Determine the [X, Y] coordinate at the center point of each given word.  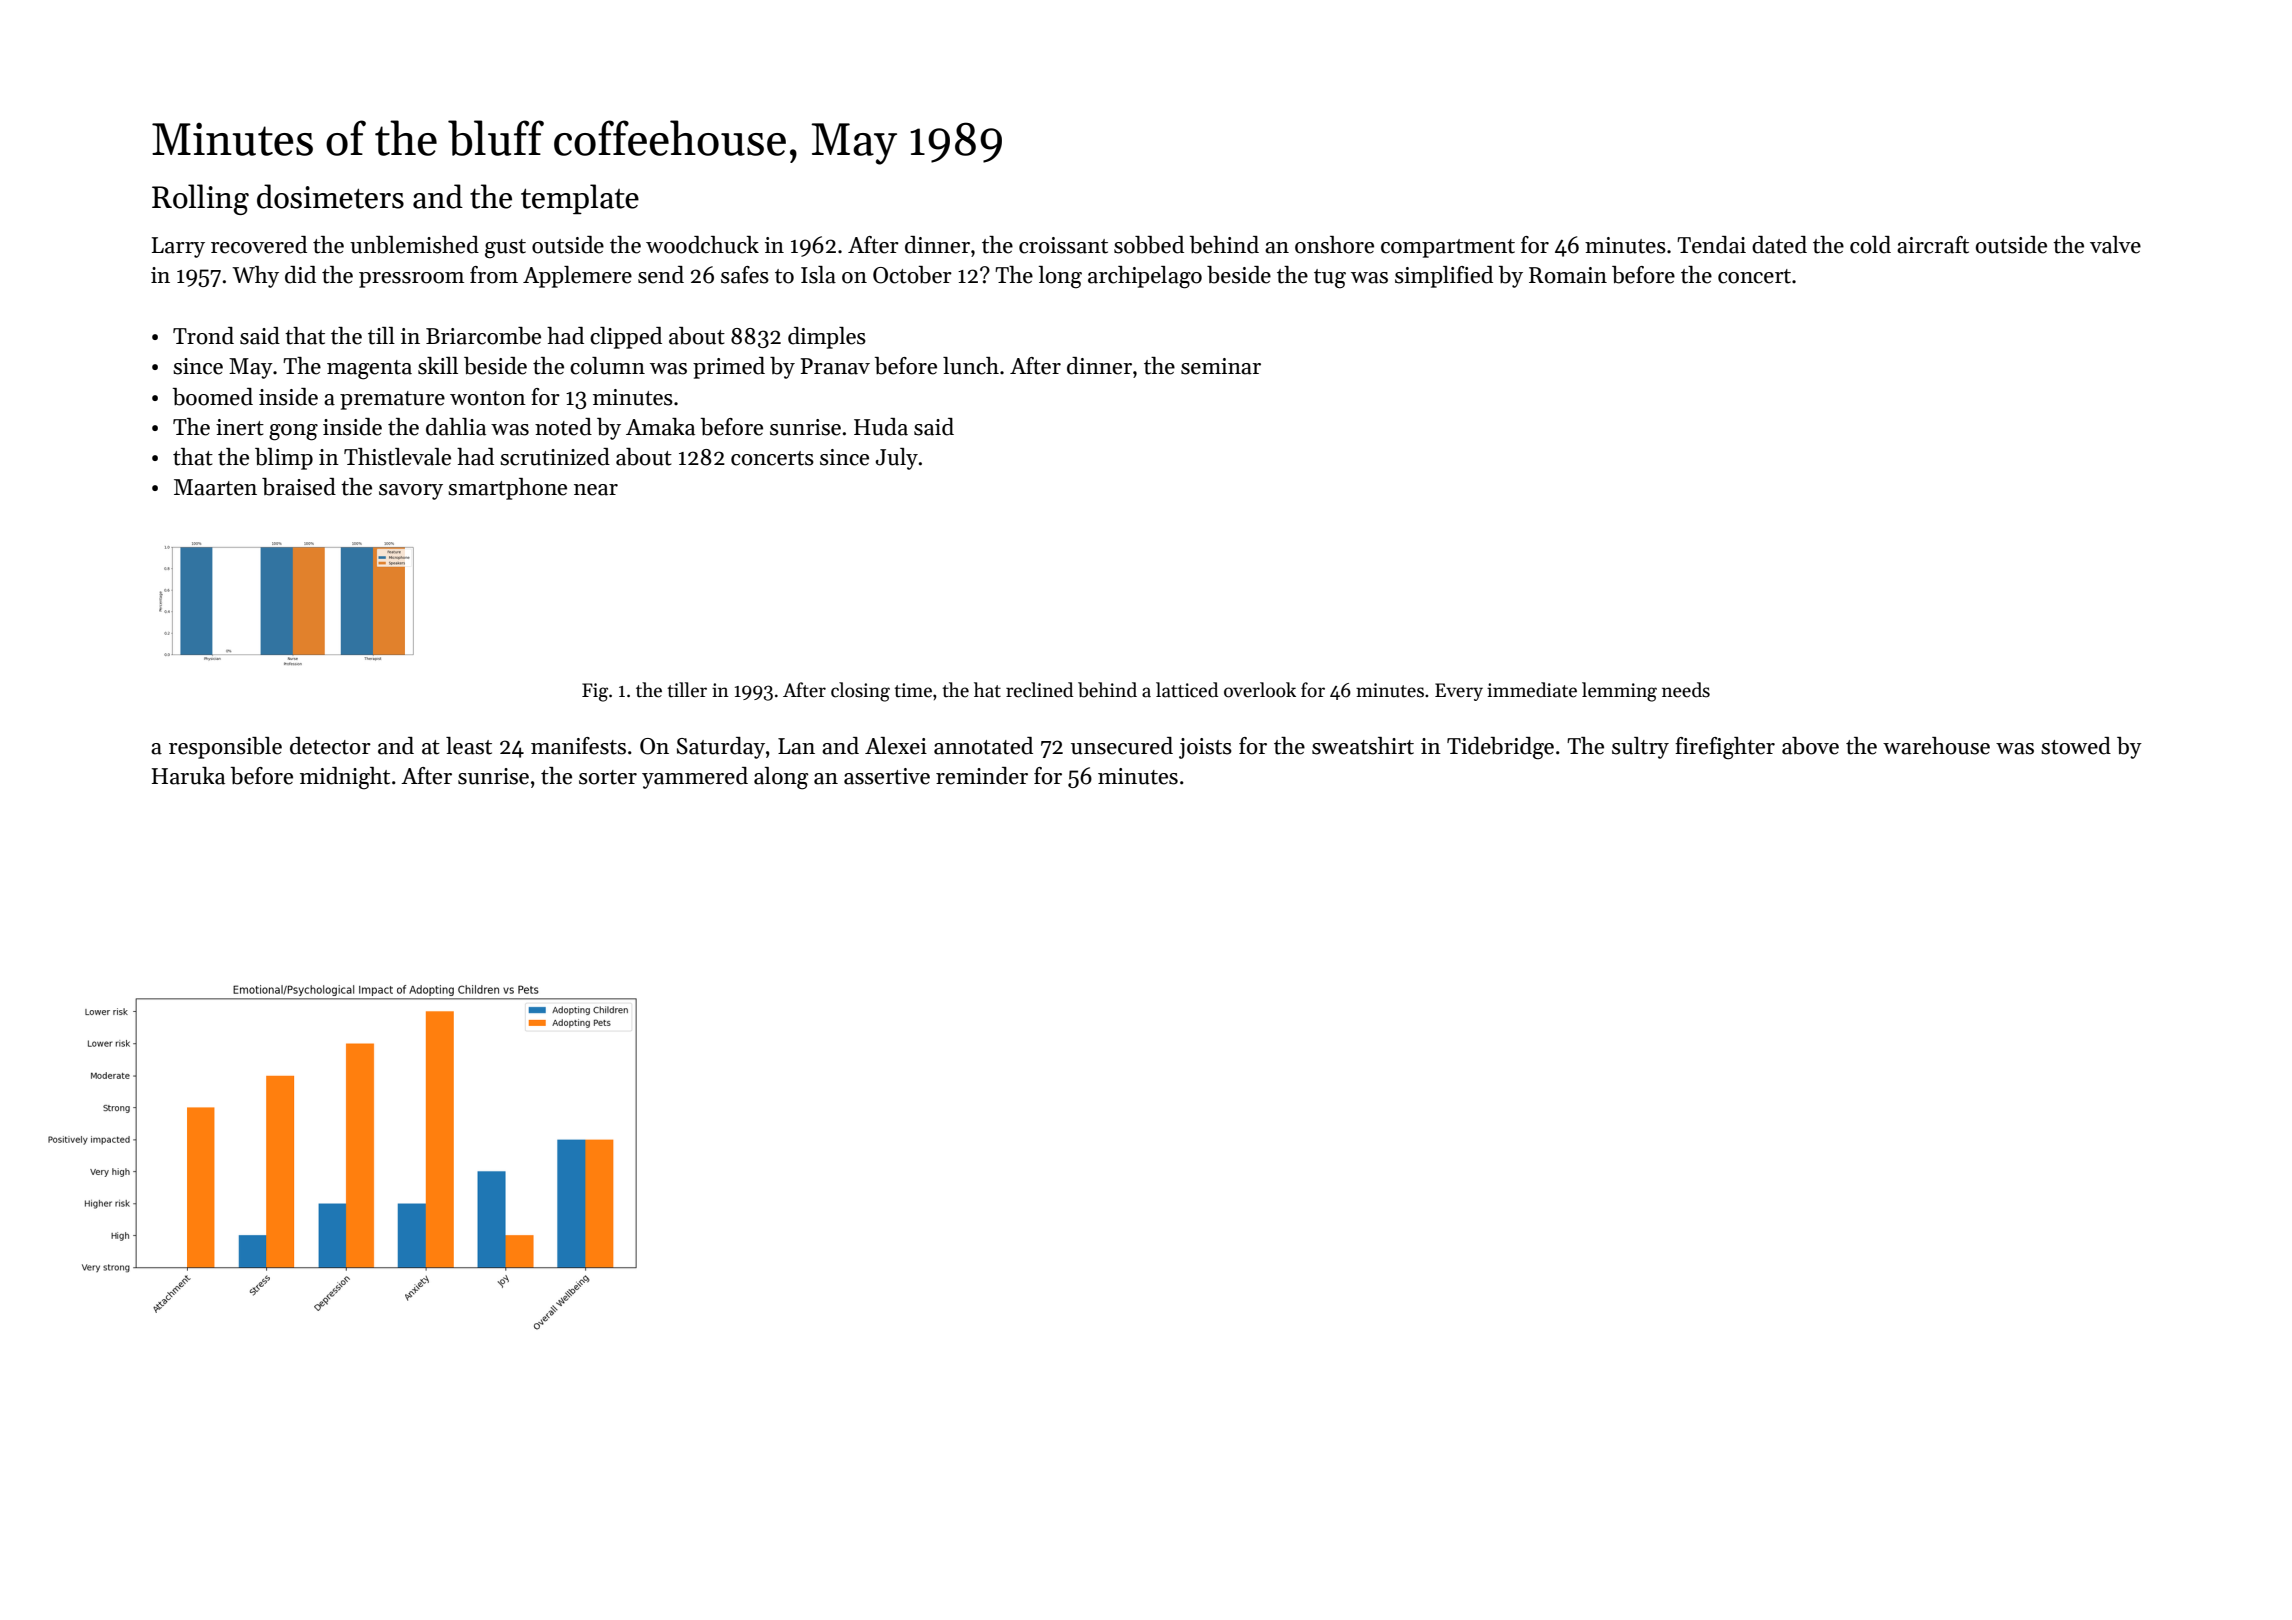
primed [729, 368]
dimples [827, 338]
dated [1779, 245]
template [580, 199]
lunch [971, 366]
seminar [1221, 366]
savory [411, 492]
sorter [608, 777]
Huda [881, 427]
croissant [1063, 245]
